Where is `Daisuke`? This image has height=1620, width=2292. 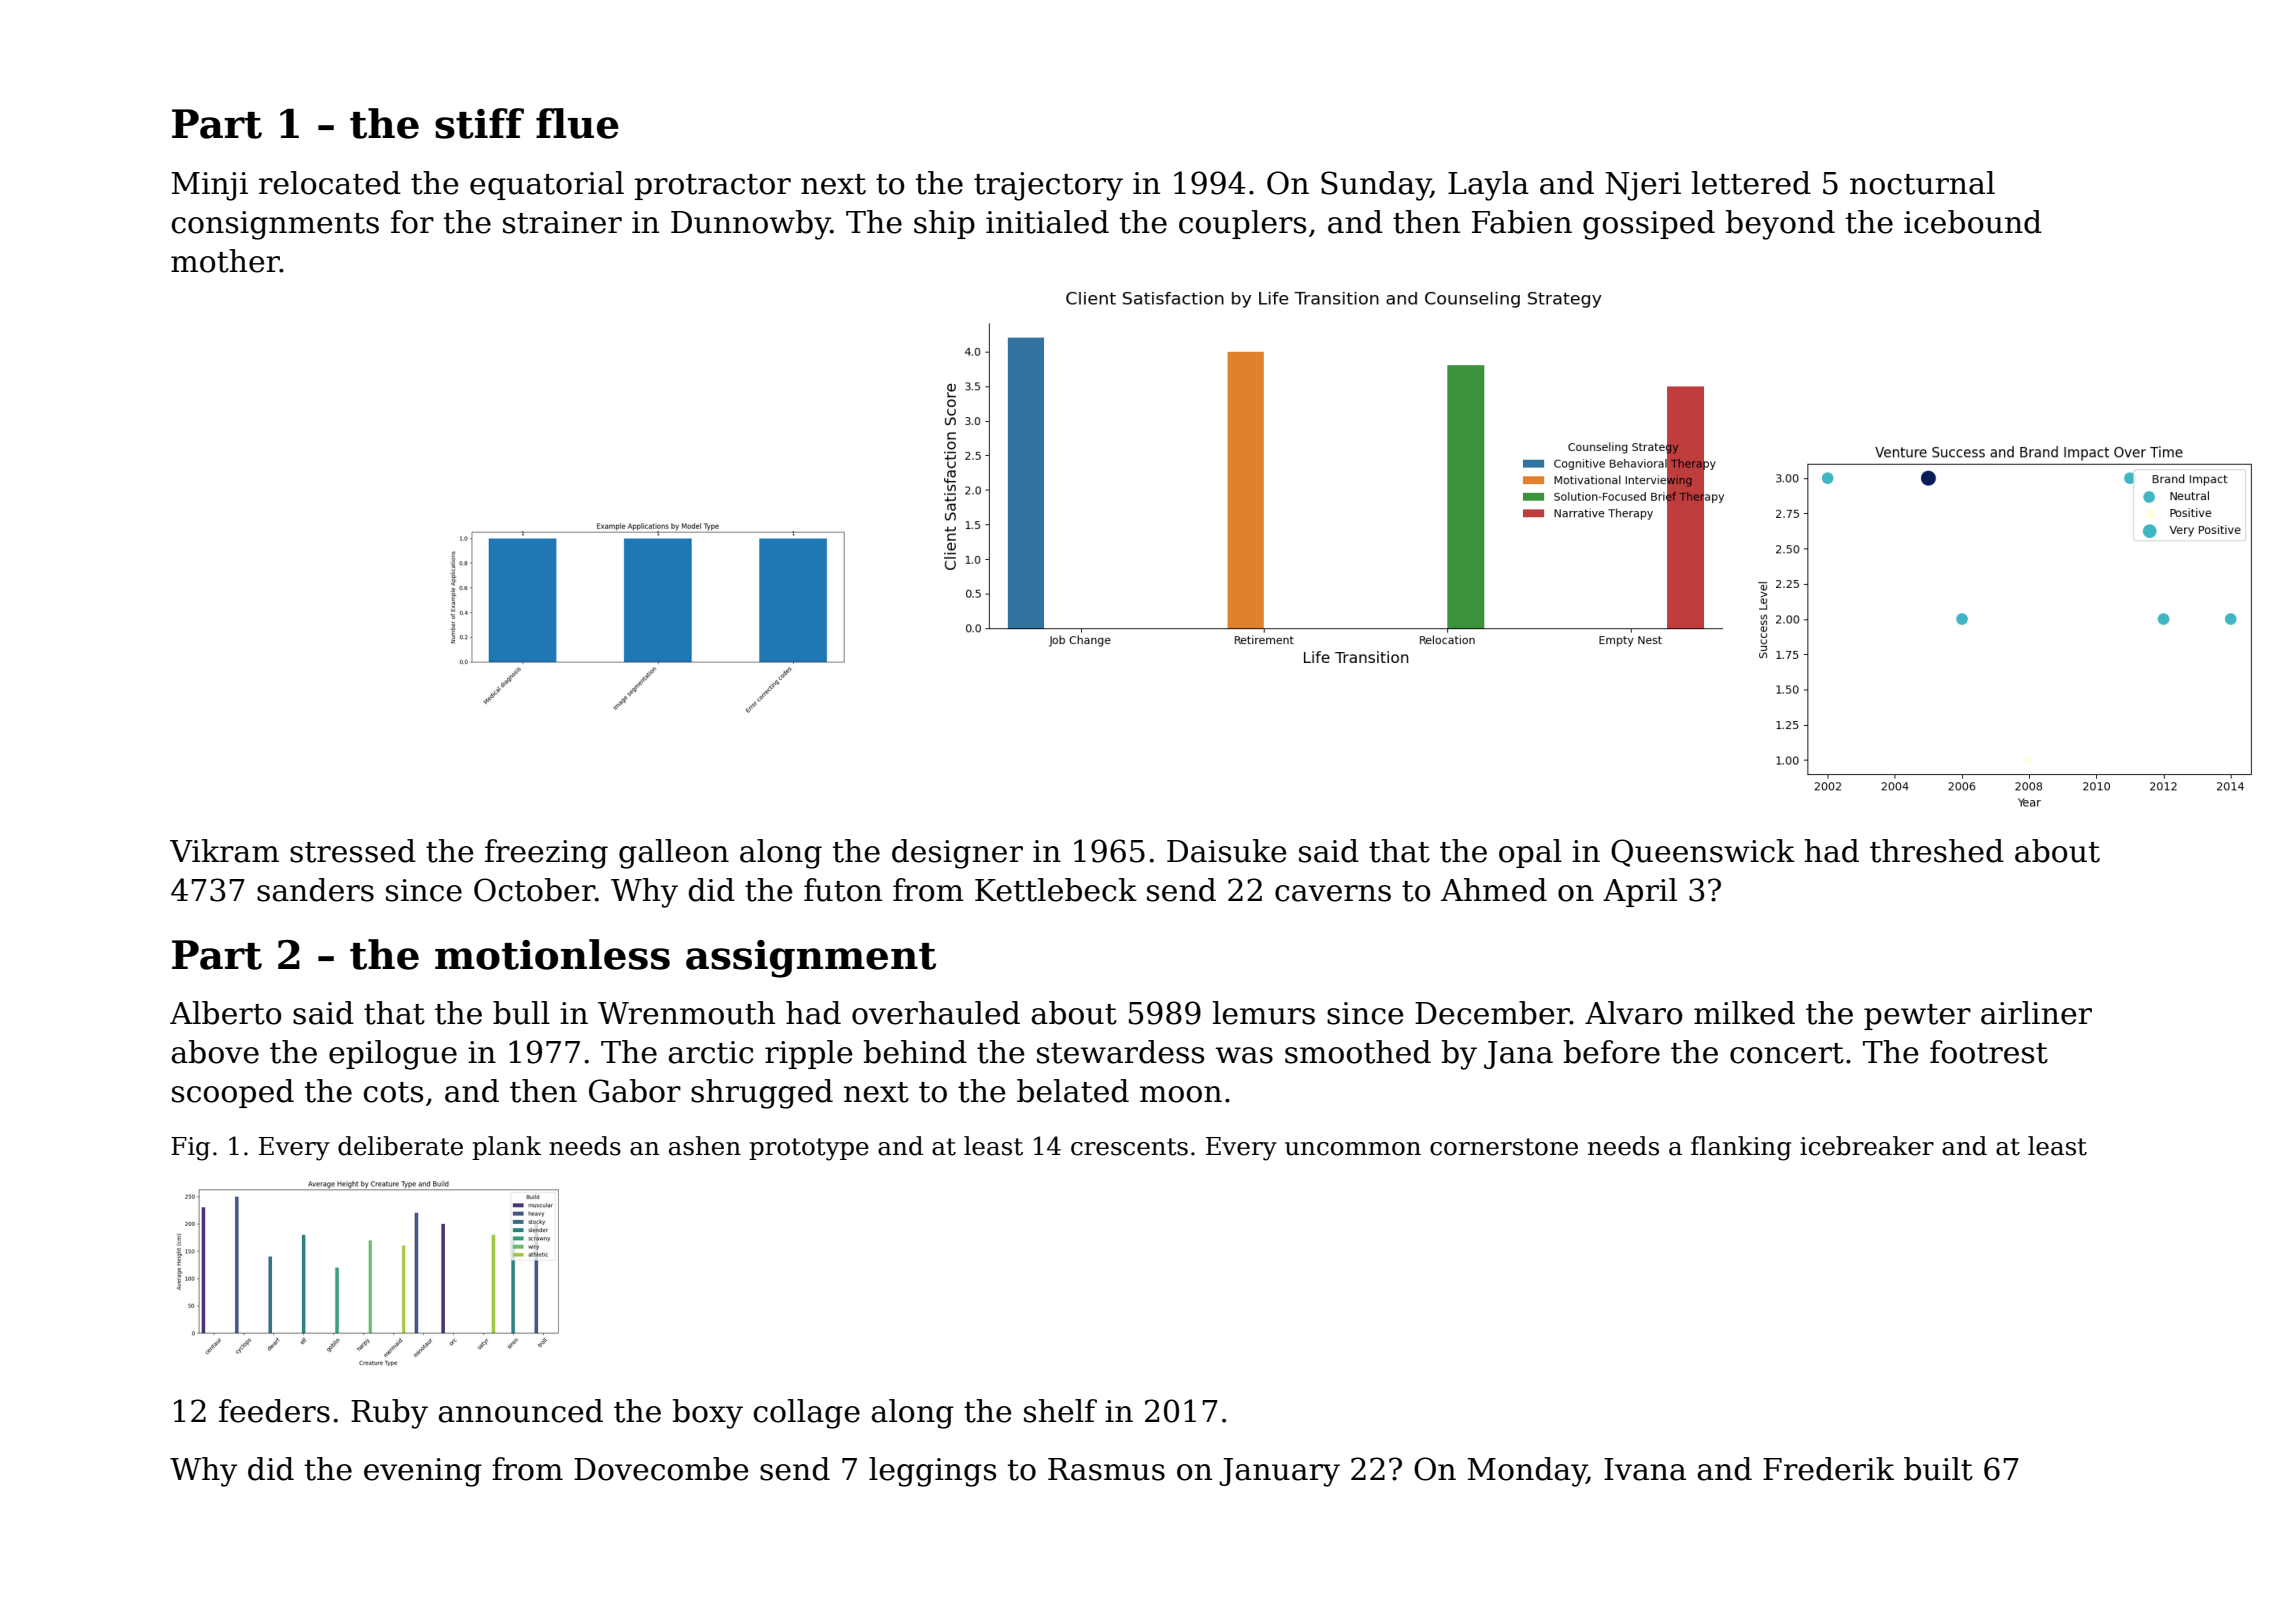
Daisuke is located at coordinates (1227, 851).
